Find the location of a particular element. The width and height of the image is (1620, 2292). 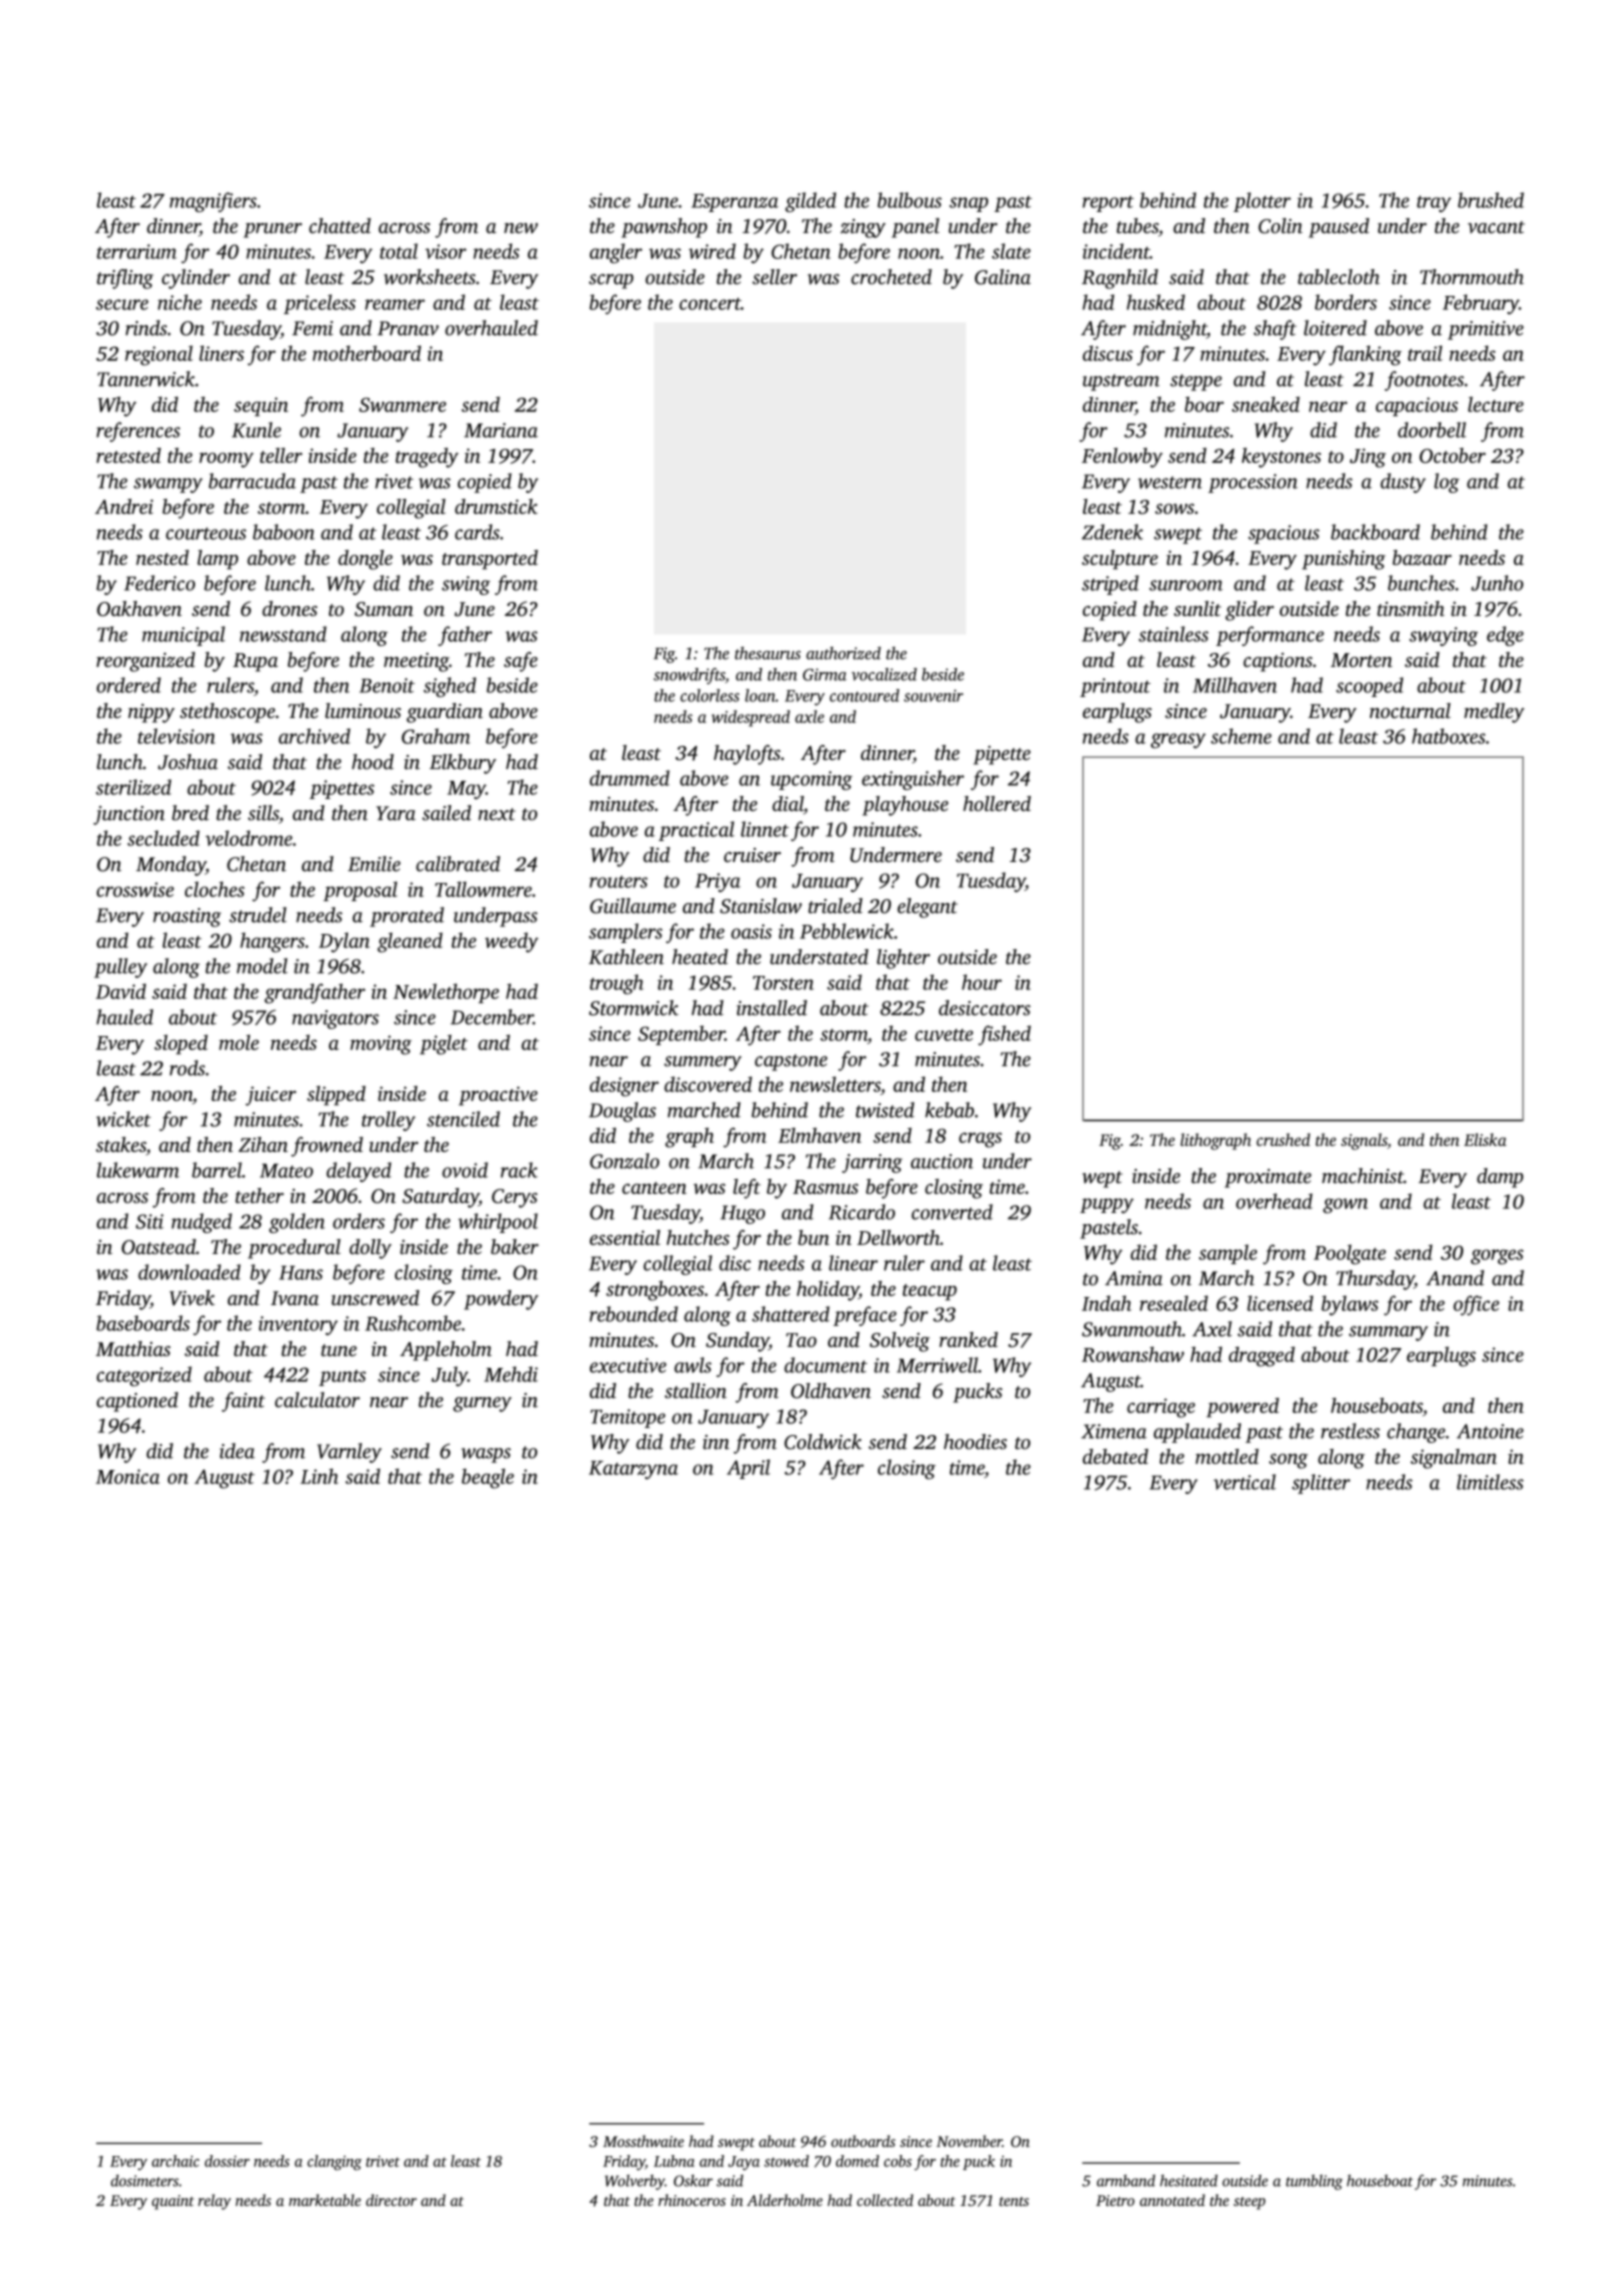

chatted is located at coordinates (340, 226).
